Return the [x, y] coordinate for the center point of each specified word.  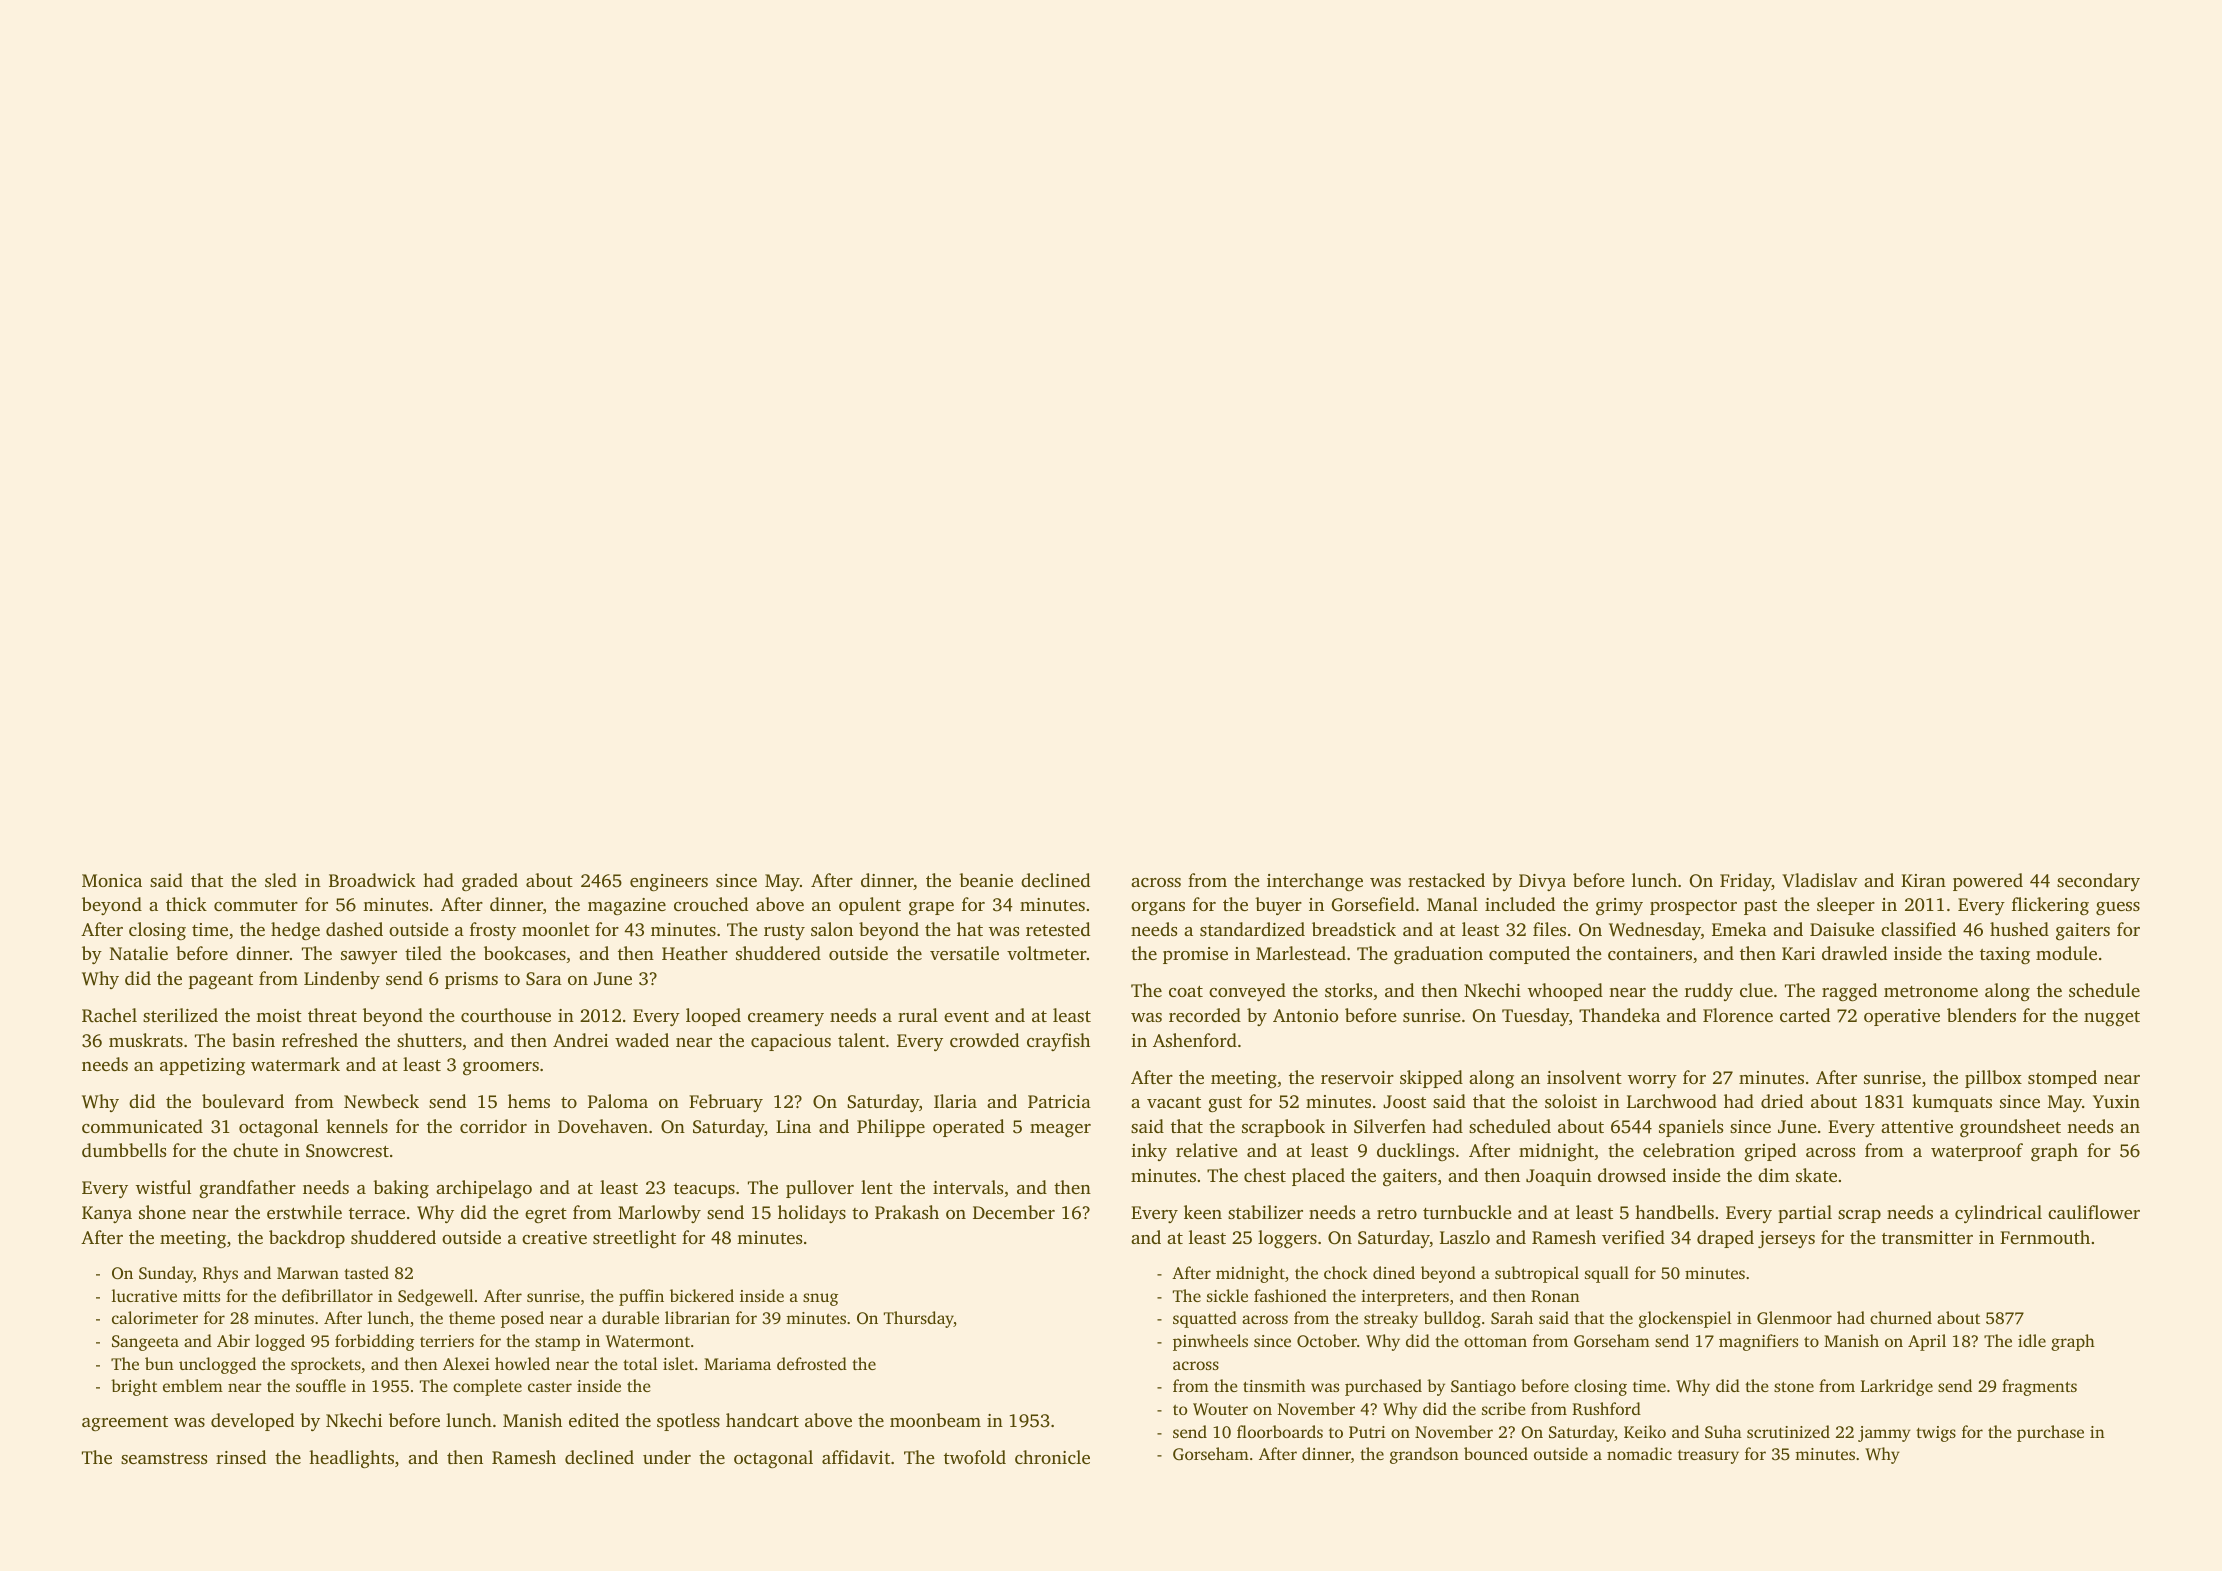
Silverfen [1390, 1126]
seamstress [164, 1458]
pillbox [1993, 1079]
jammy [1884, 1434]
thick [186, 904]
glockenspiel [1685, 1319]
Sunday [166, 1274]
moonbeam [935, 1420]
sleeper [1846, 906]
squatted [1205, 1319]
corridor [493, 1126]
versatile [964, 953]
